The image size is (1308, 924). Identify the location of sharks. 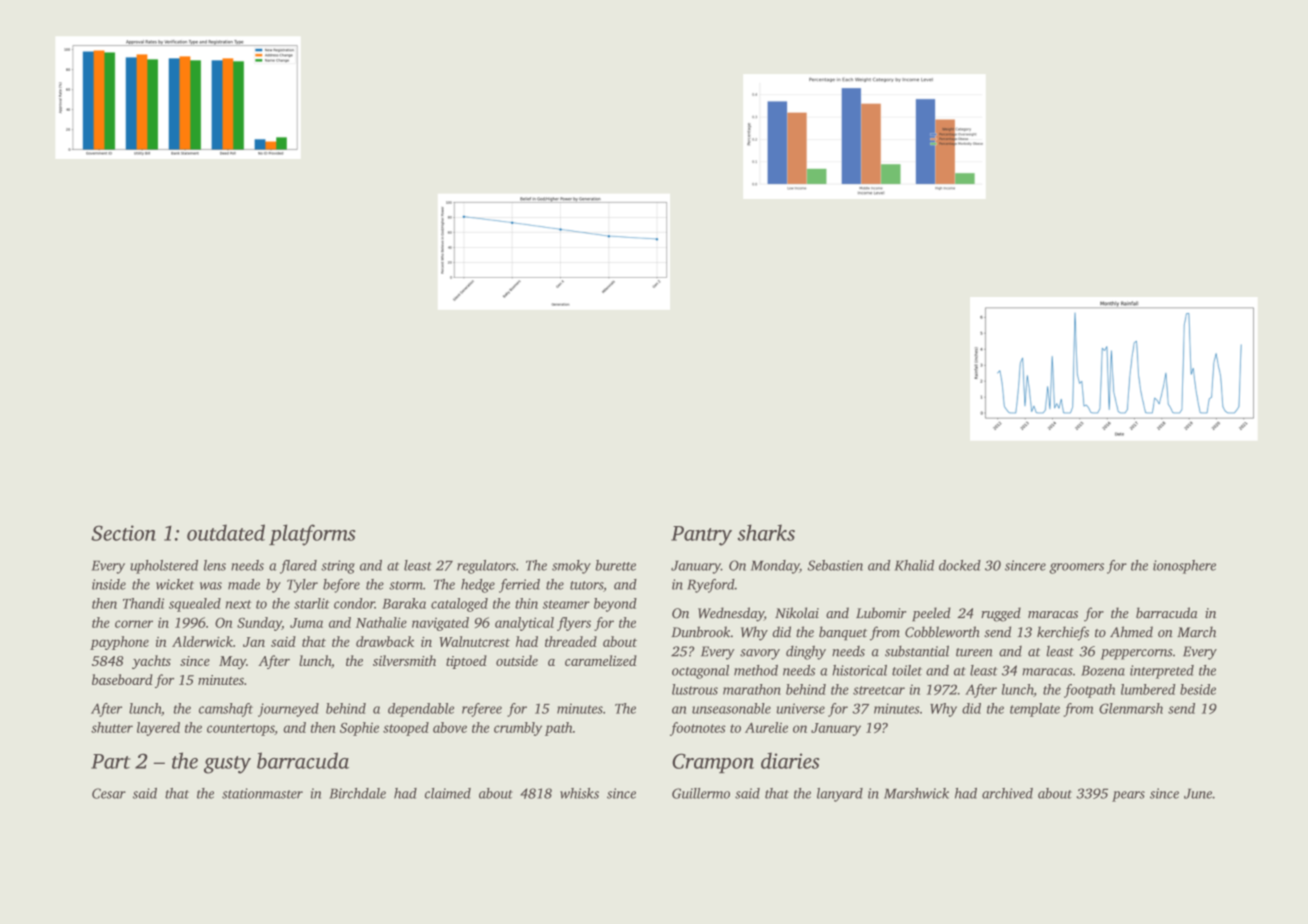
(766, 532).
